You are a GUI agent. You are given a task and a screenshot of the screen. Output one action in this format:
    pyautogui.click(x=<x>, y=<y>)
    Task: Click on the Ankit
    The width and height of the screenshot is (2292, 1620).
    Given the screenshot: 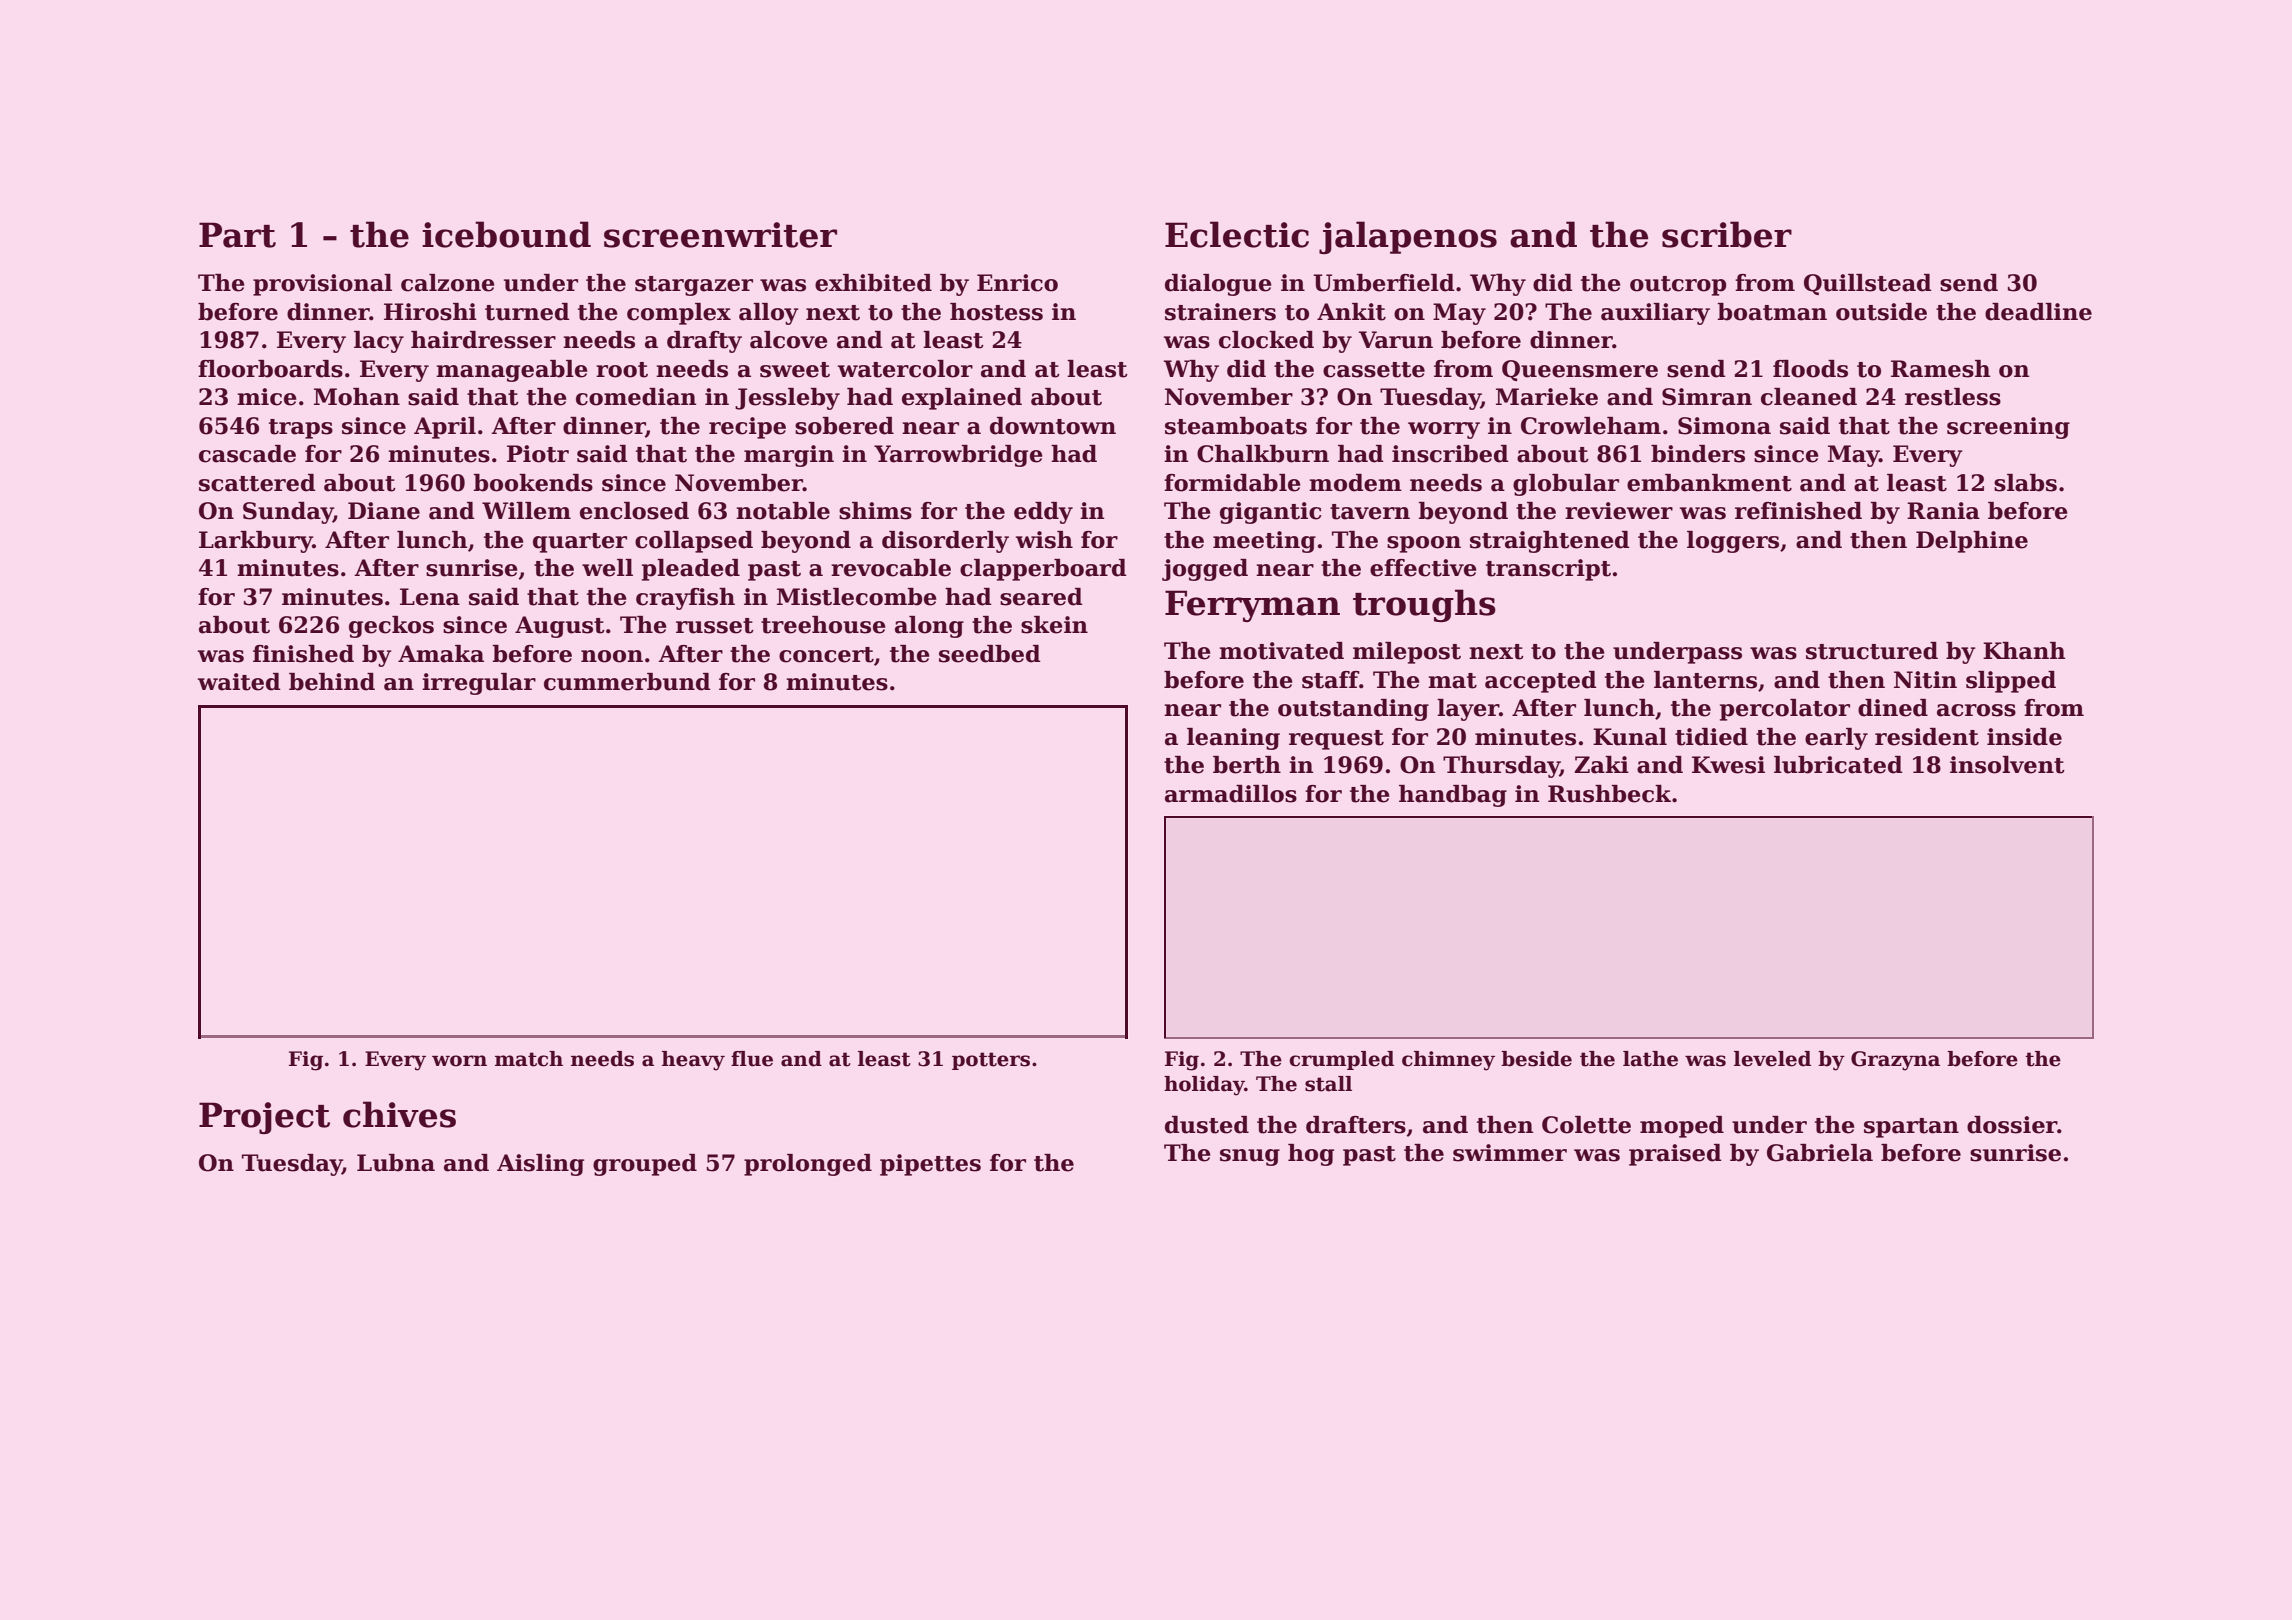 What is the action you would take?
    pyautogui.click(x=1351, y=312)
